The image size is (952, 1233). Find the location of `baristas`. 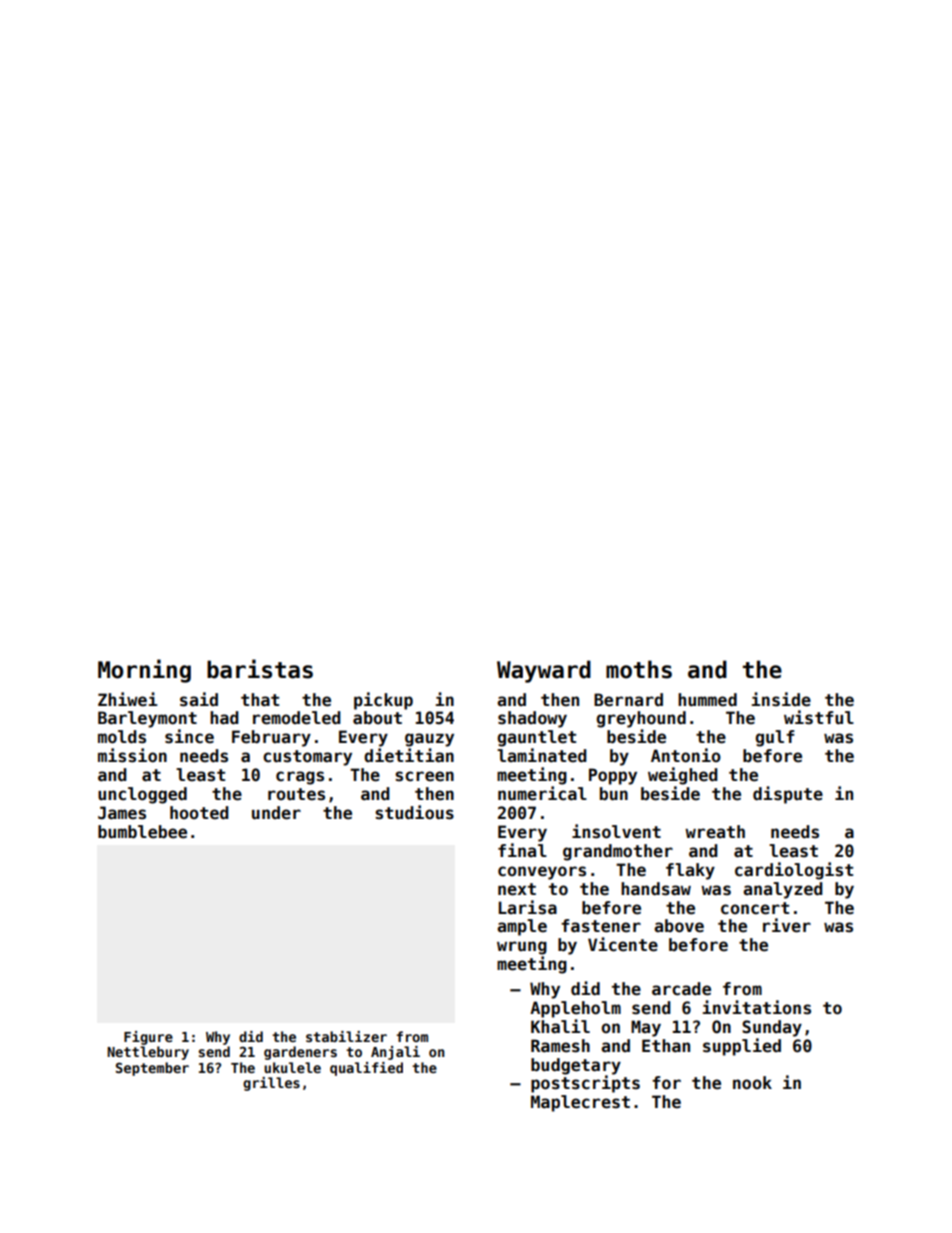

baristas is located at coordinates (260, 669).
